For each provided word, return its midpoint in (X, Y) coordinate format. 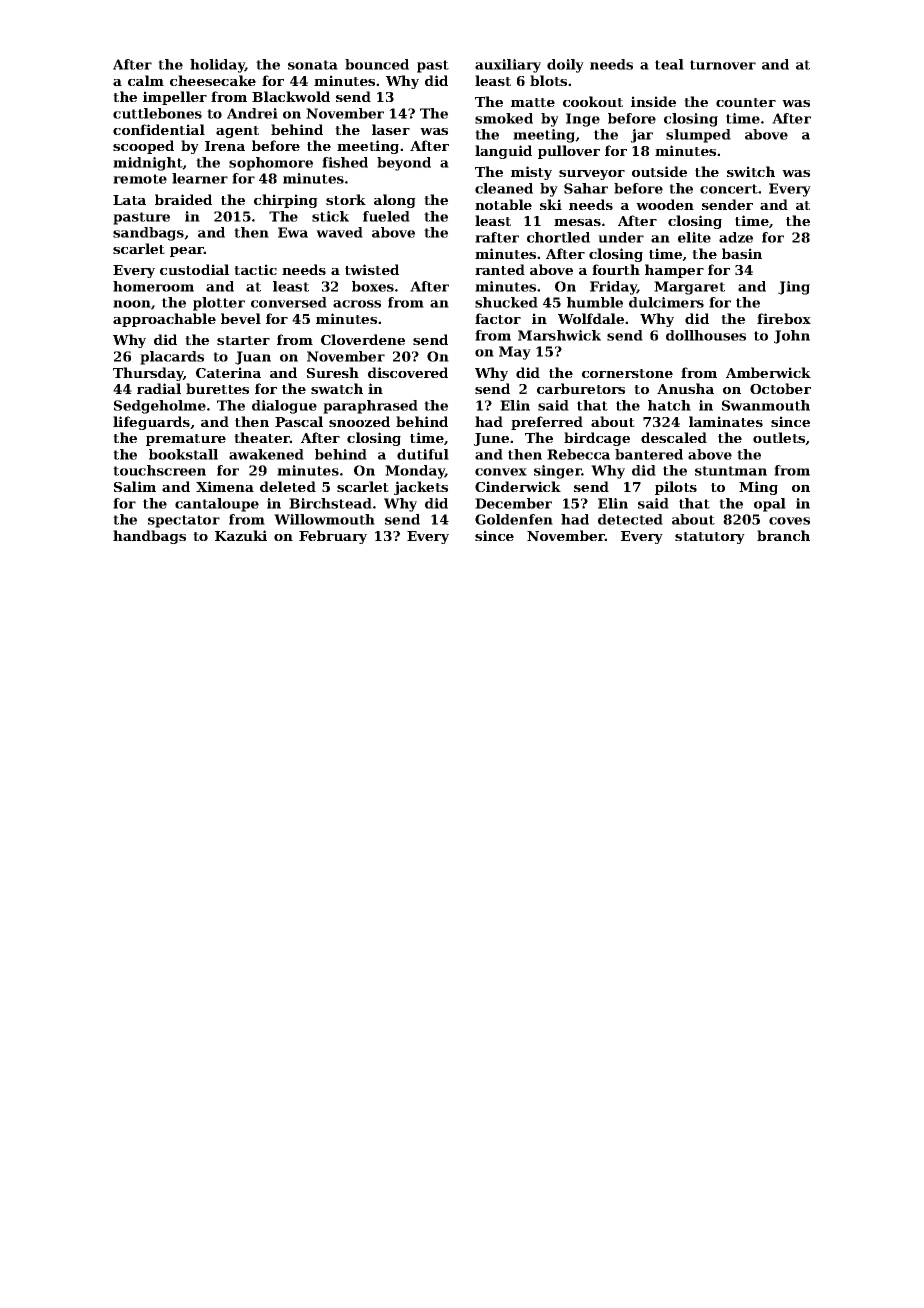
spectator (184, 521)
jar (642, 136)
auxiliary (508, 66)
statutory (710, 538)
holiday (217, 66)
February (333, 537)
